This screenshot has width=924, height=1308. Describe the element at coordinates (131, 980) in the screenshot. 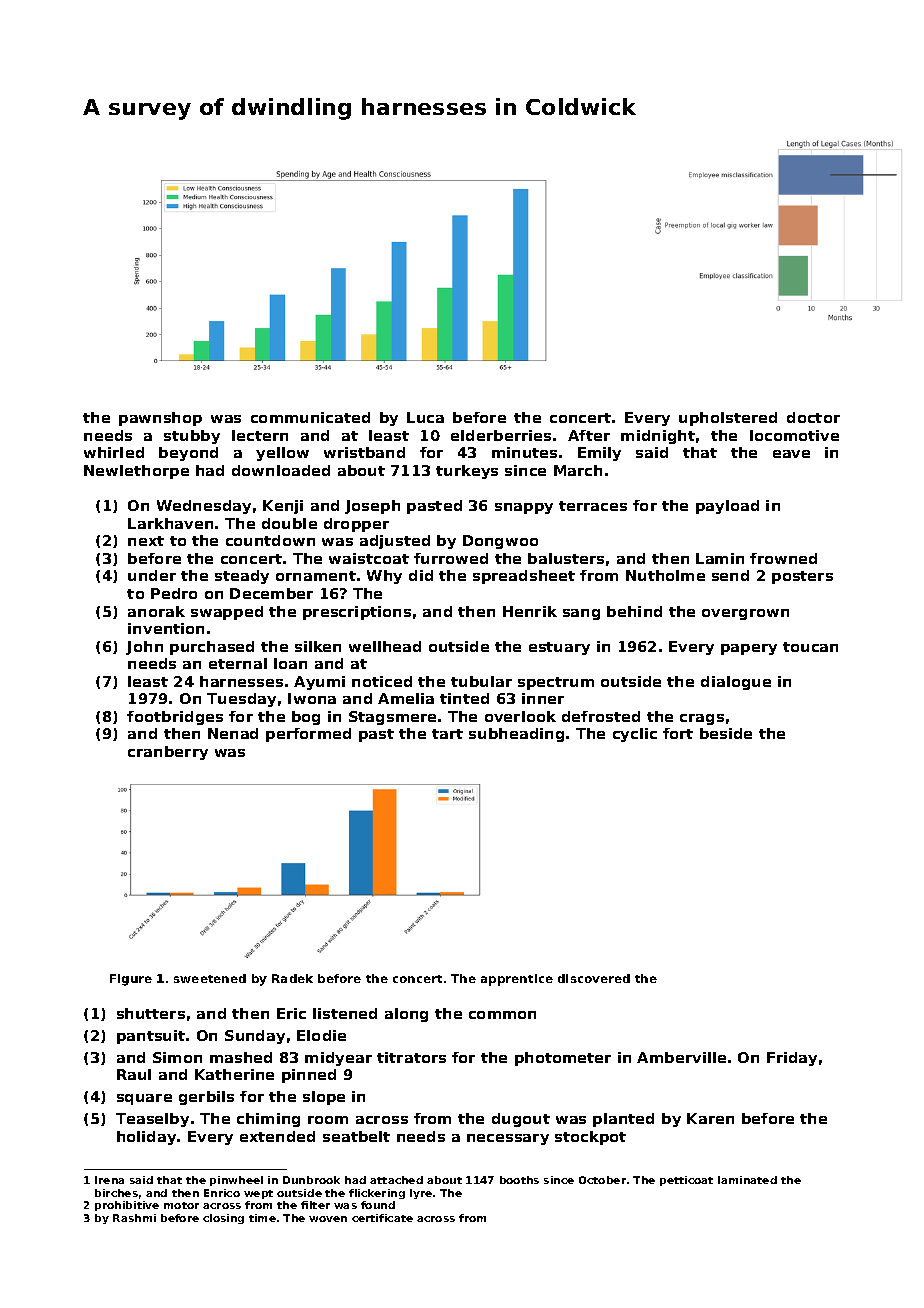

I see `Figure` at that location.
